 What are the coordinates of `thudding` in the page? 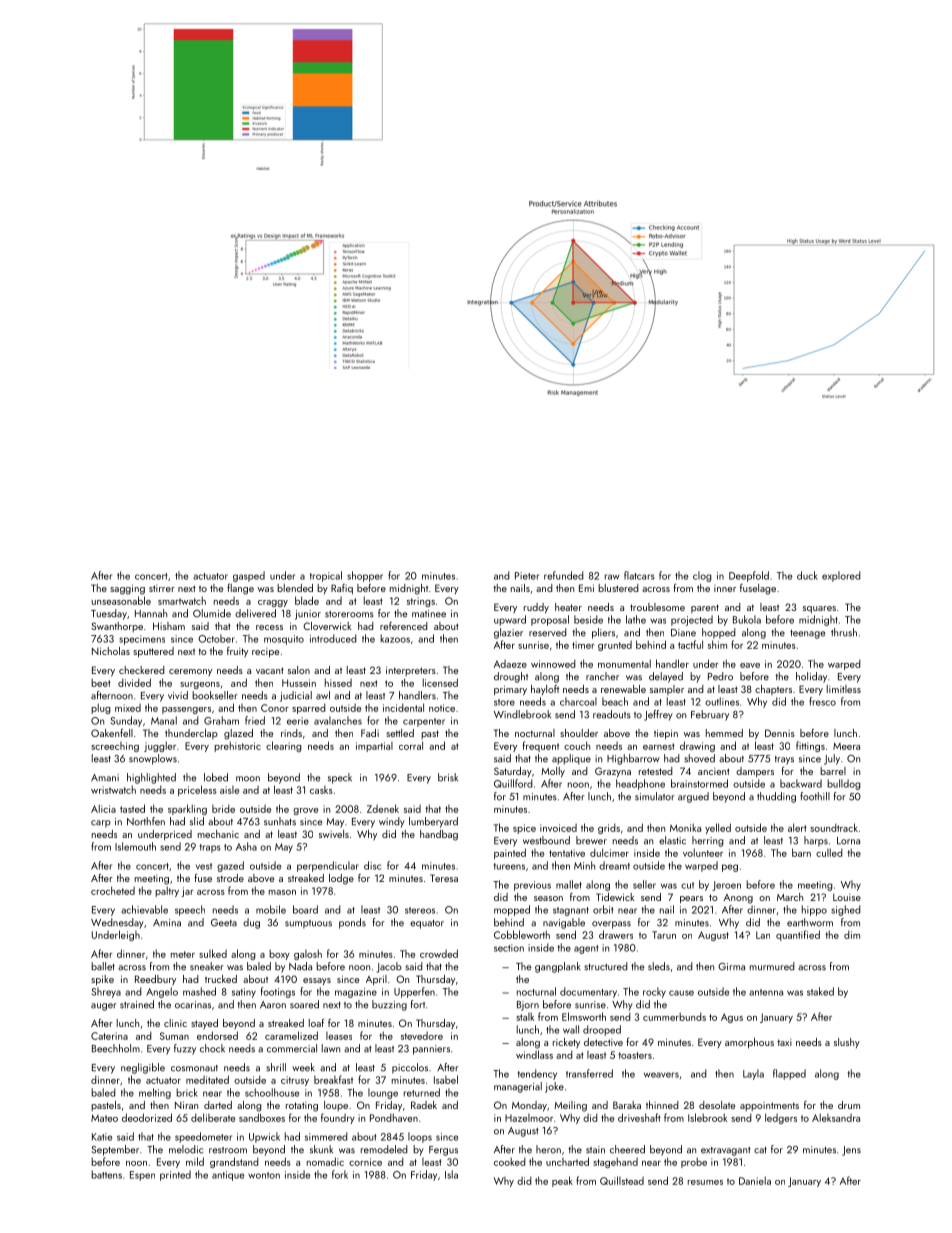 It's located at (776, 797).
